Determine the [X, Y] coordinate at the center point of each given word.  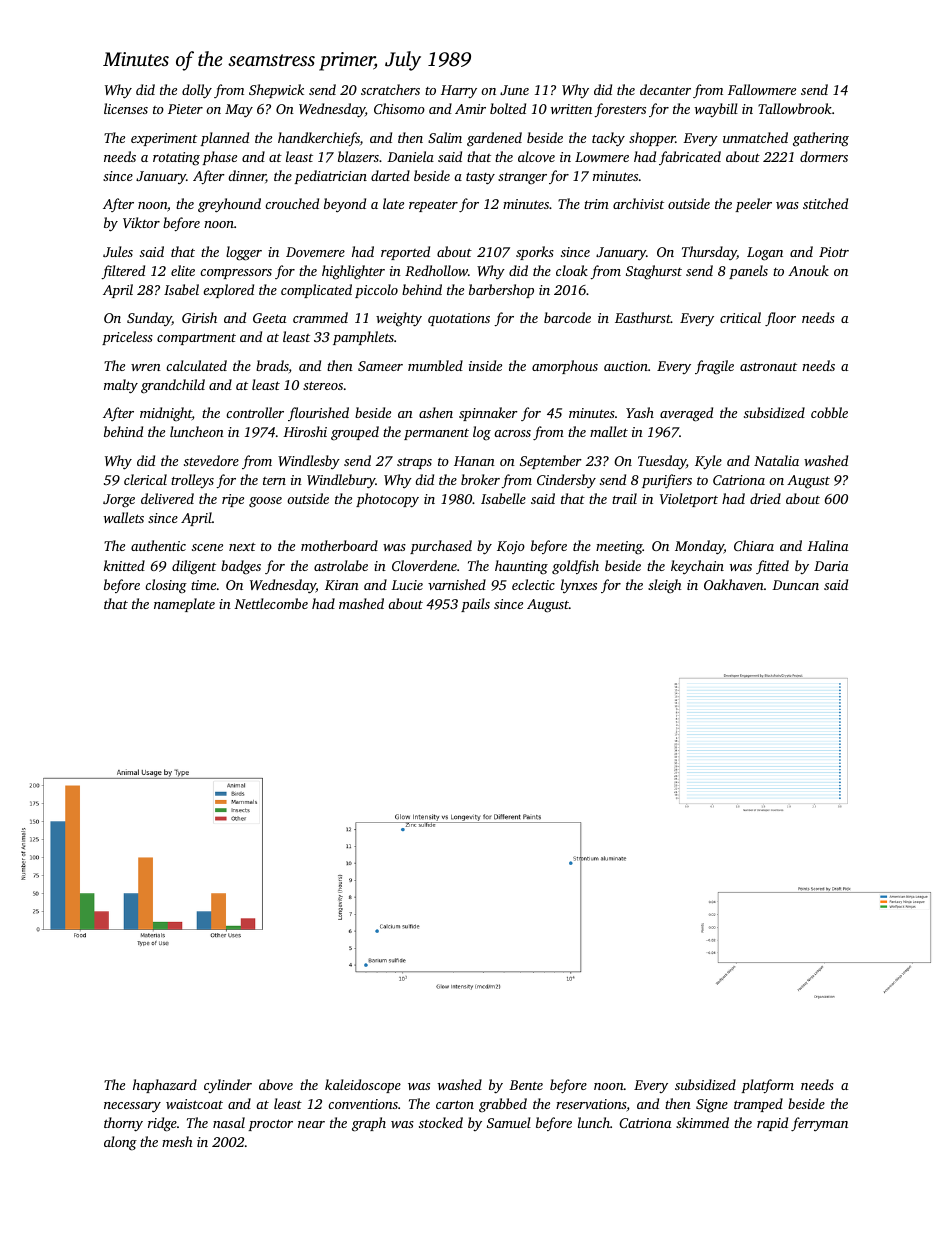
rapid [772, 1124]
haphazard [165, 1086]
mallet [609, 431]
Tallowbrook [795, 108]
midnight [166, 414]
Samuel [509, 1122]
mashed [361, 603]
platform [767, 1086]
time [203, 585]
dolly [197, 91]
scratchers [390, 89]
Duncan [795, 585]
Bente [526, 1085]
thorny [123, 1124]
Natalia [776, 460]
